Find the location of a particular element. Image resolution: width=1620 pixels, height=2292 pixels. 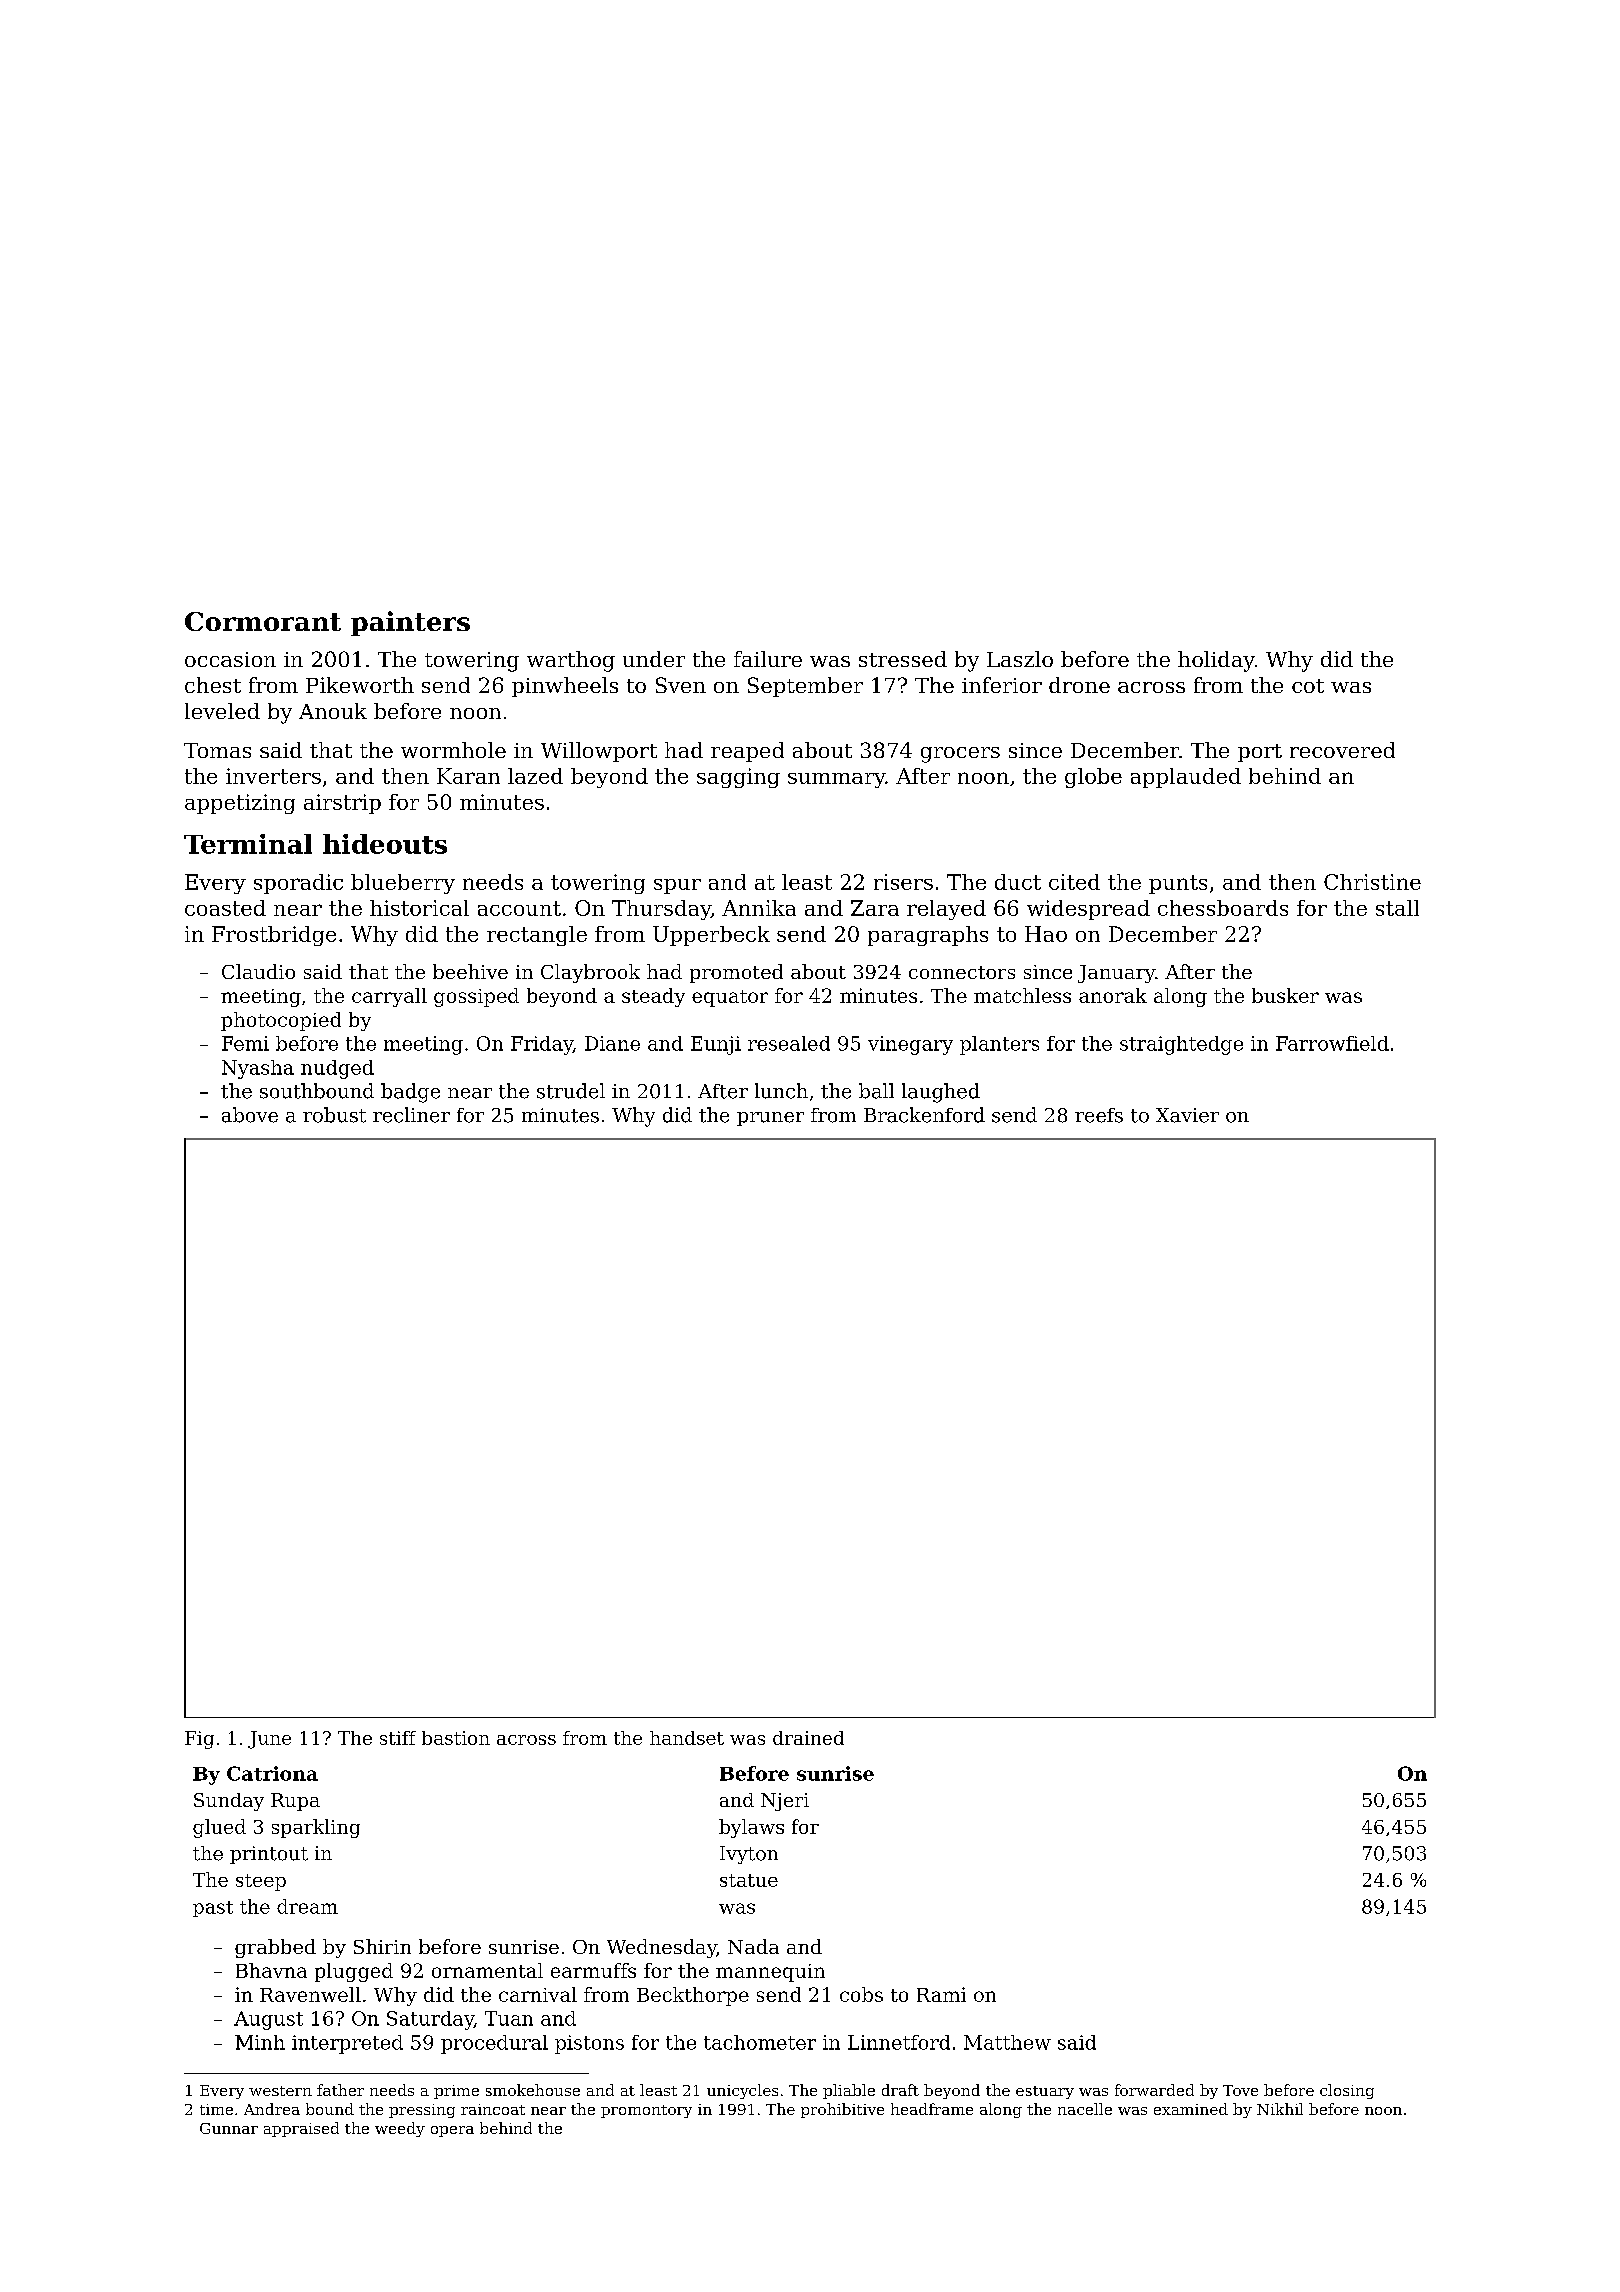

Frostbridge is located at coordinates (274, 936).
